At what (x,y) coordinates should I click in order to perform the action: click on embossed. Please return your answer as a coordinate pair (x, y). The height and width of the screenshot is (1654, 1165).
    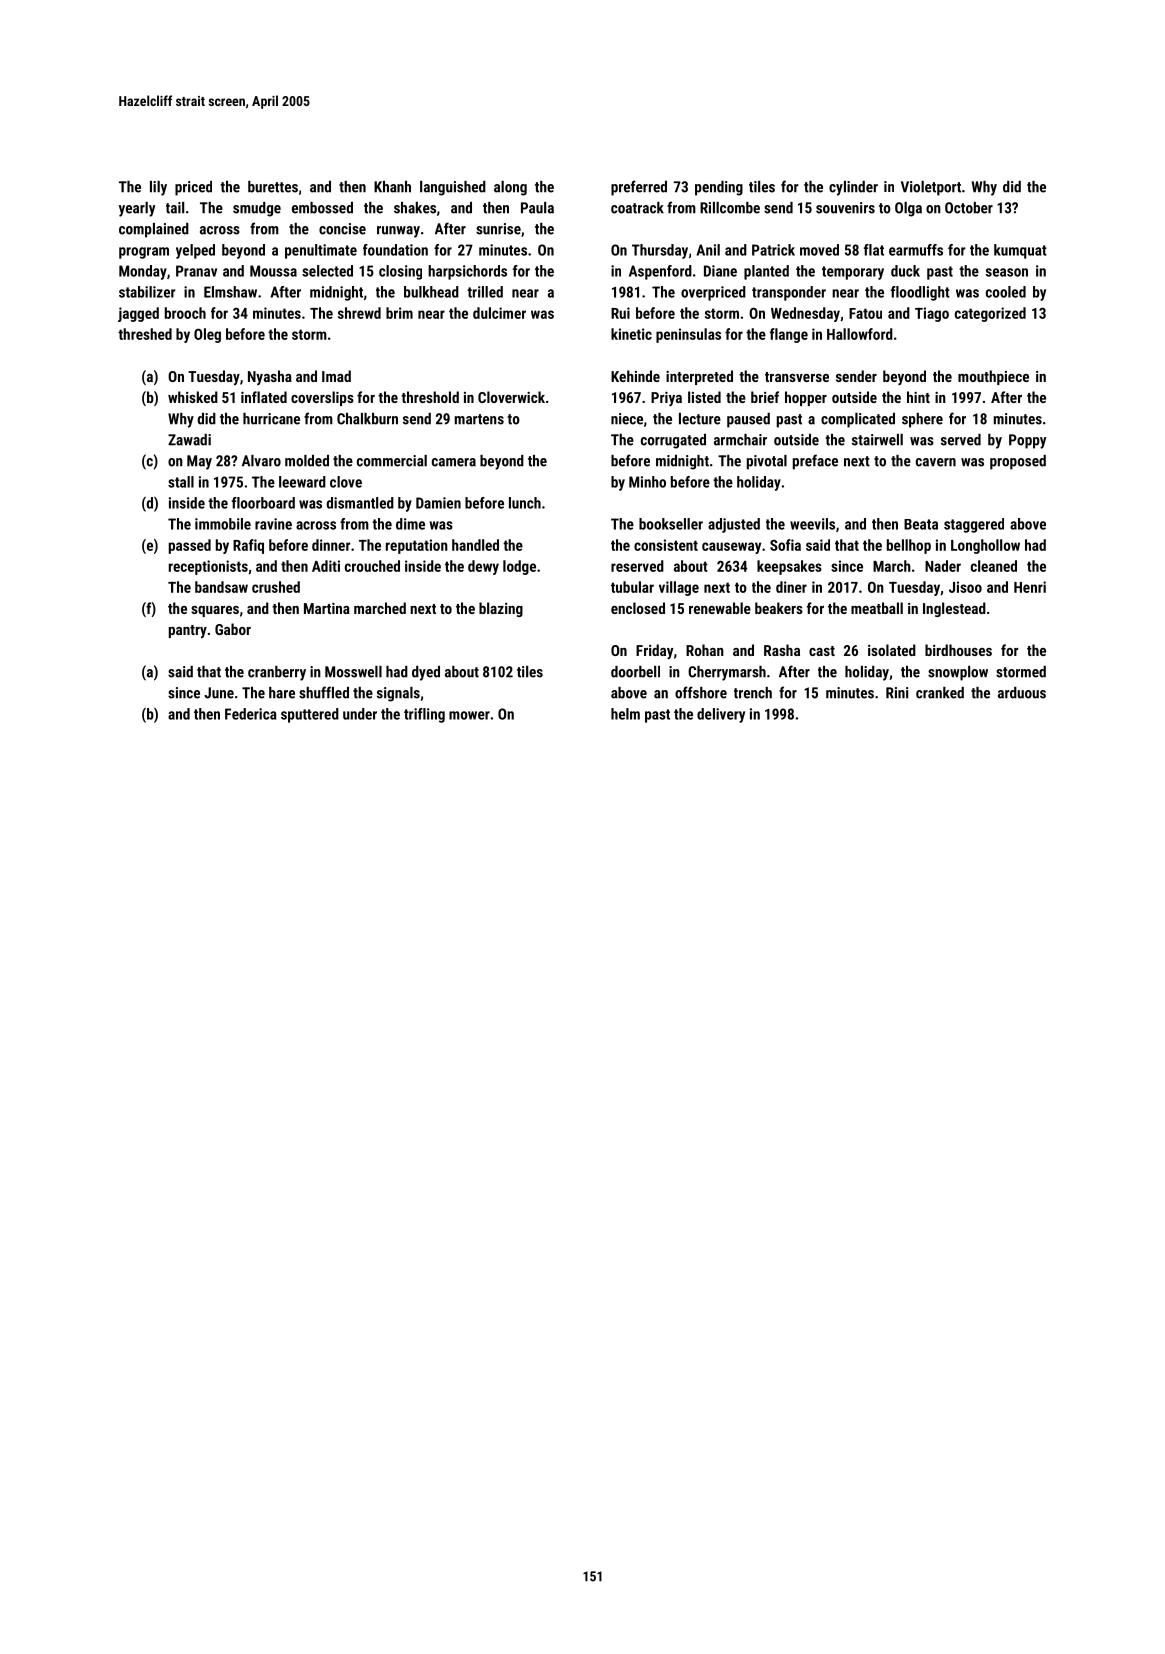
    Looking at the image, I should click on (322, 208).
